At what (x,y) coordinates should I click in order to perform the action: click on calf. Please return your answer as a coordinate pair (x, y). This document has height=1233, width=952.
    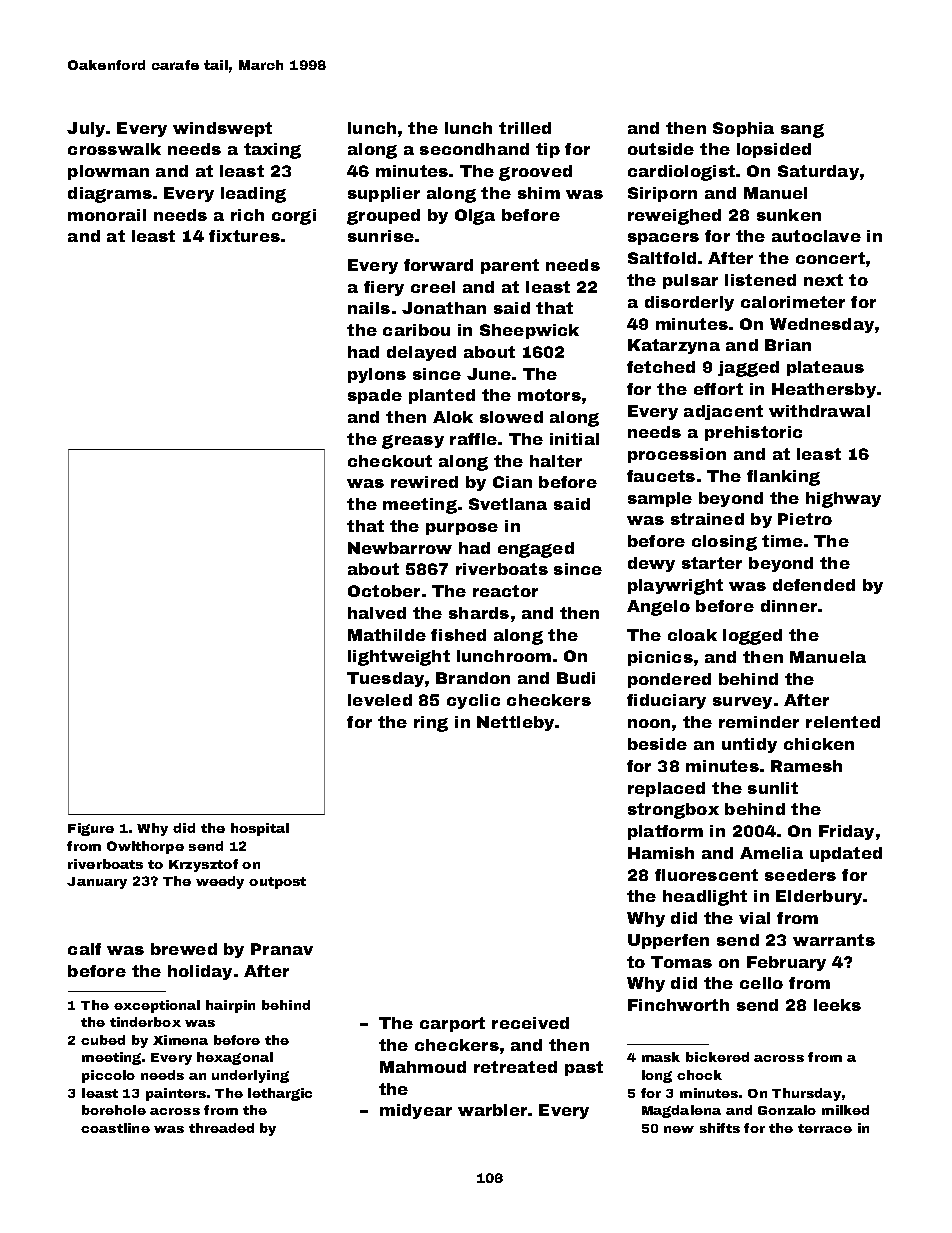
    Looking at the image, I should click on (84, 949).
